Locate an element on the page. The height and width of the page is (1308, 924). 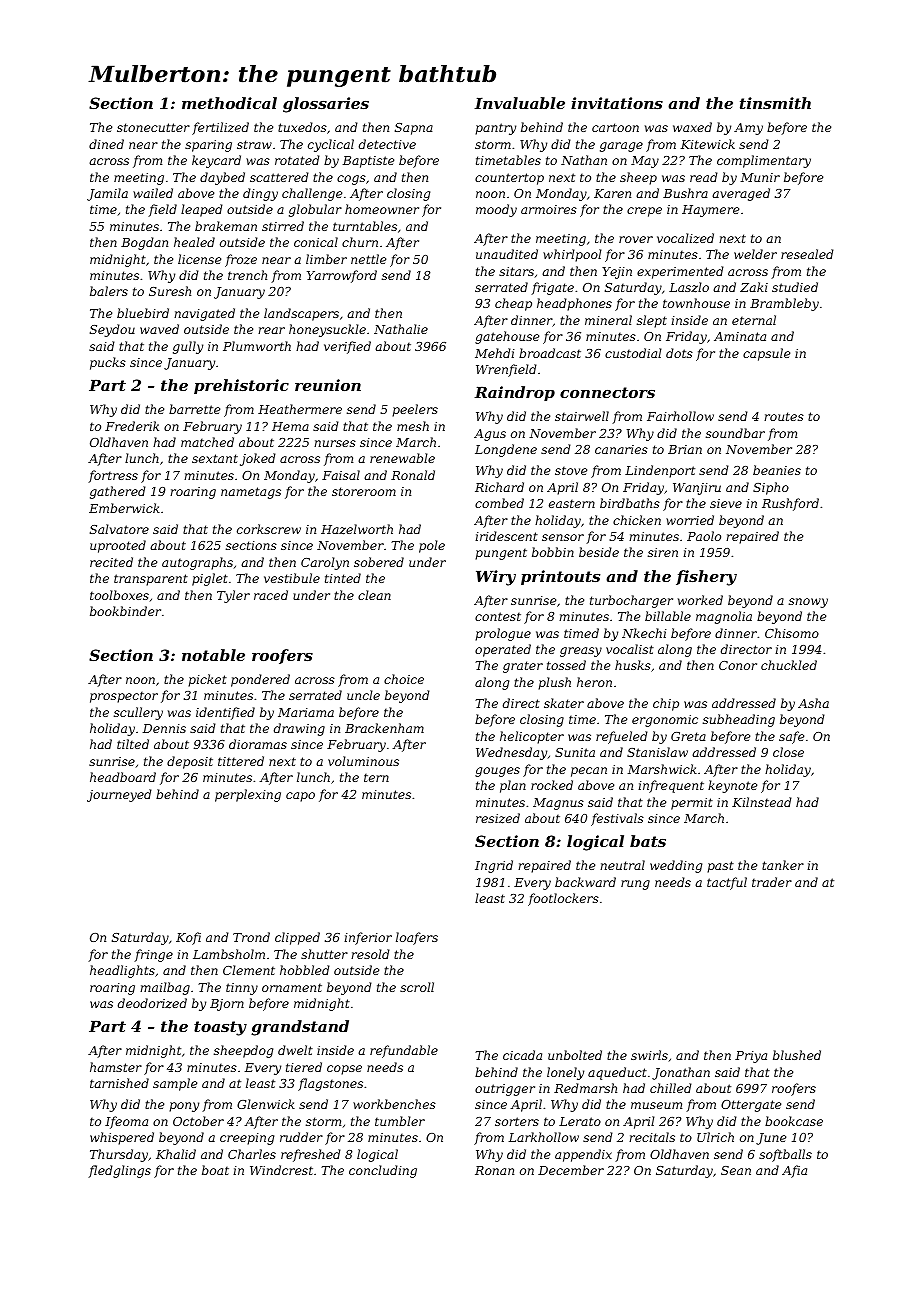
beanies is located at coordinates (777, 470).
